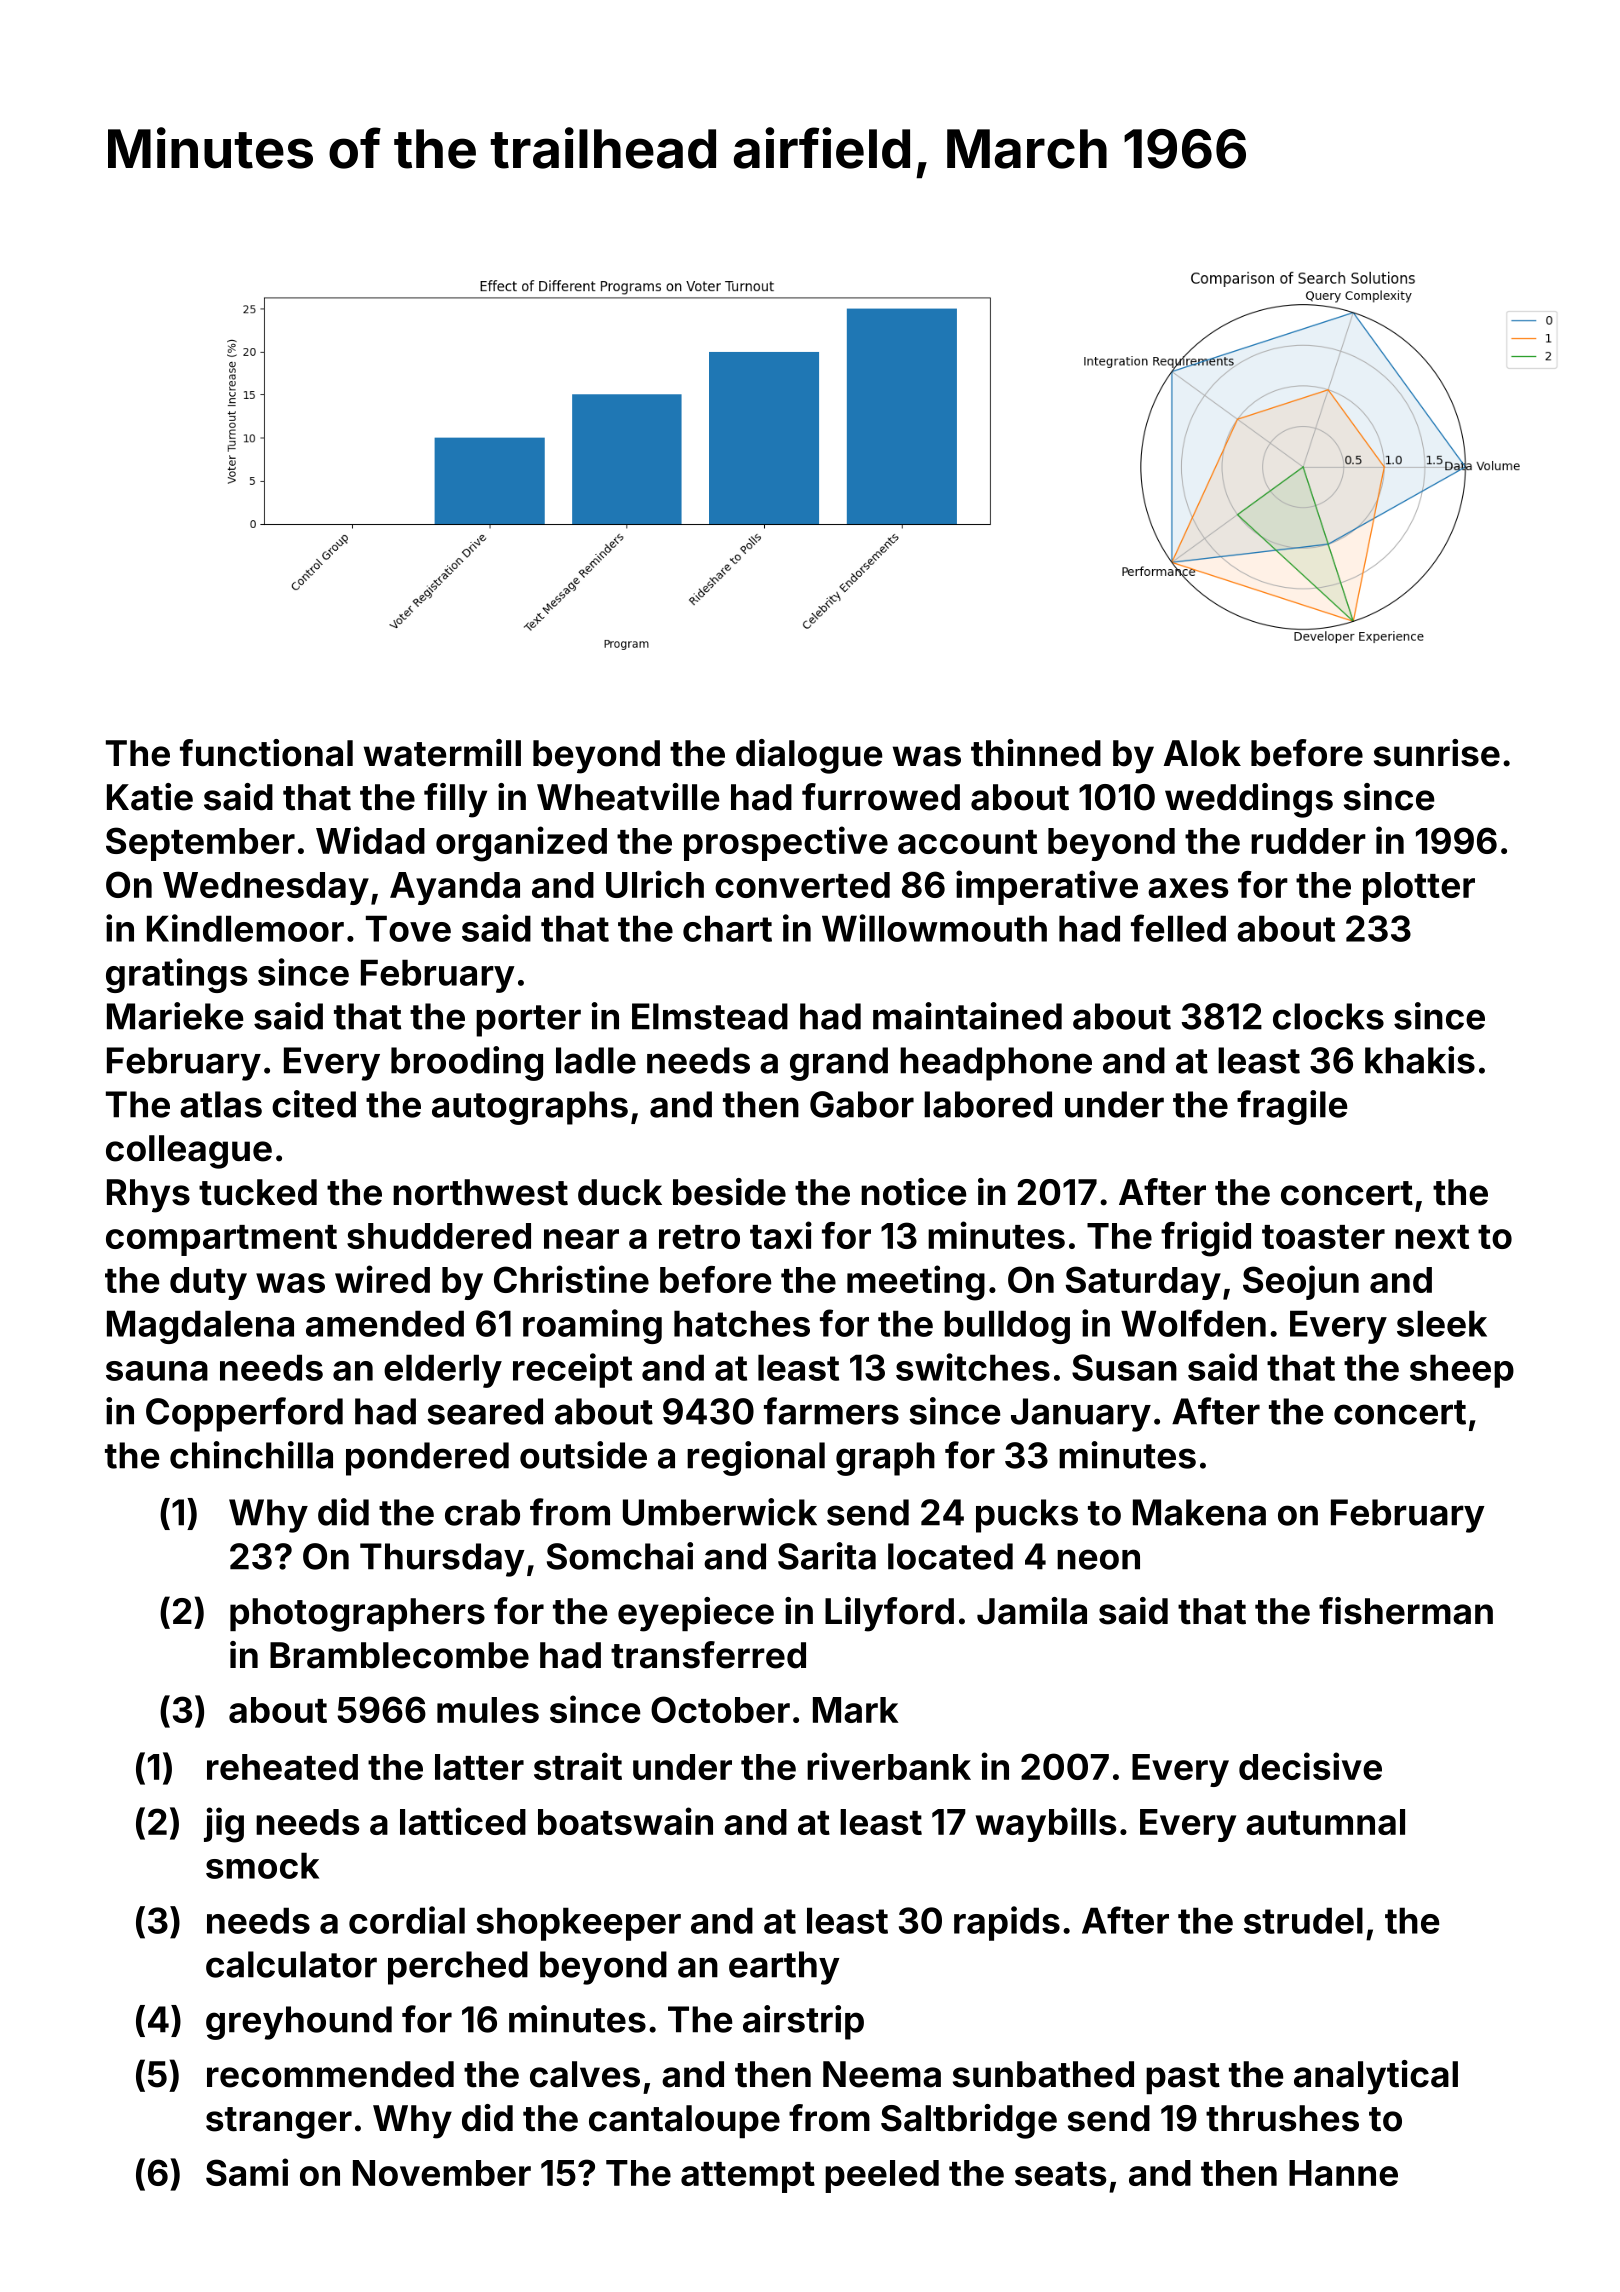  I want to click on transferred, so click(708, 1655).
